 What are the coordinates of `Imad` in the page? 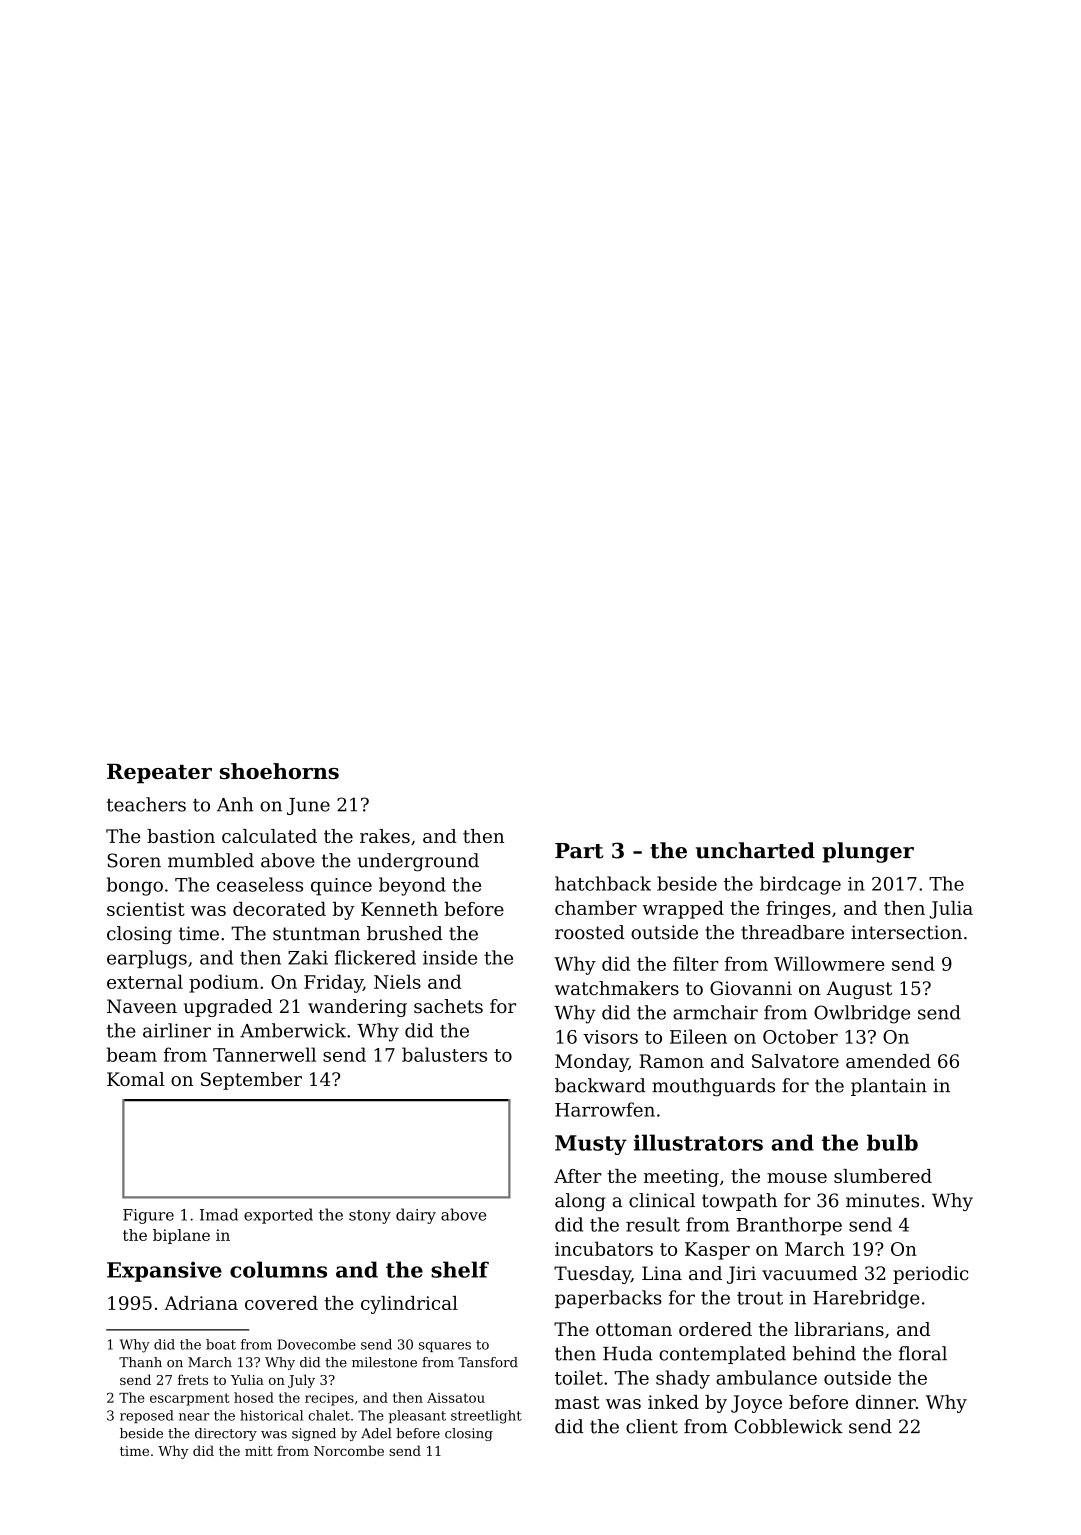 It's located at (219, 1214).
